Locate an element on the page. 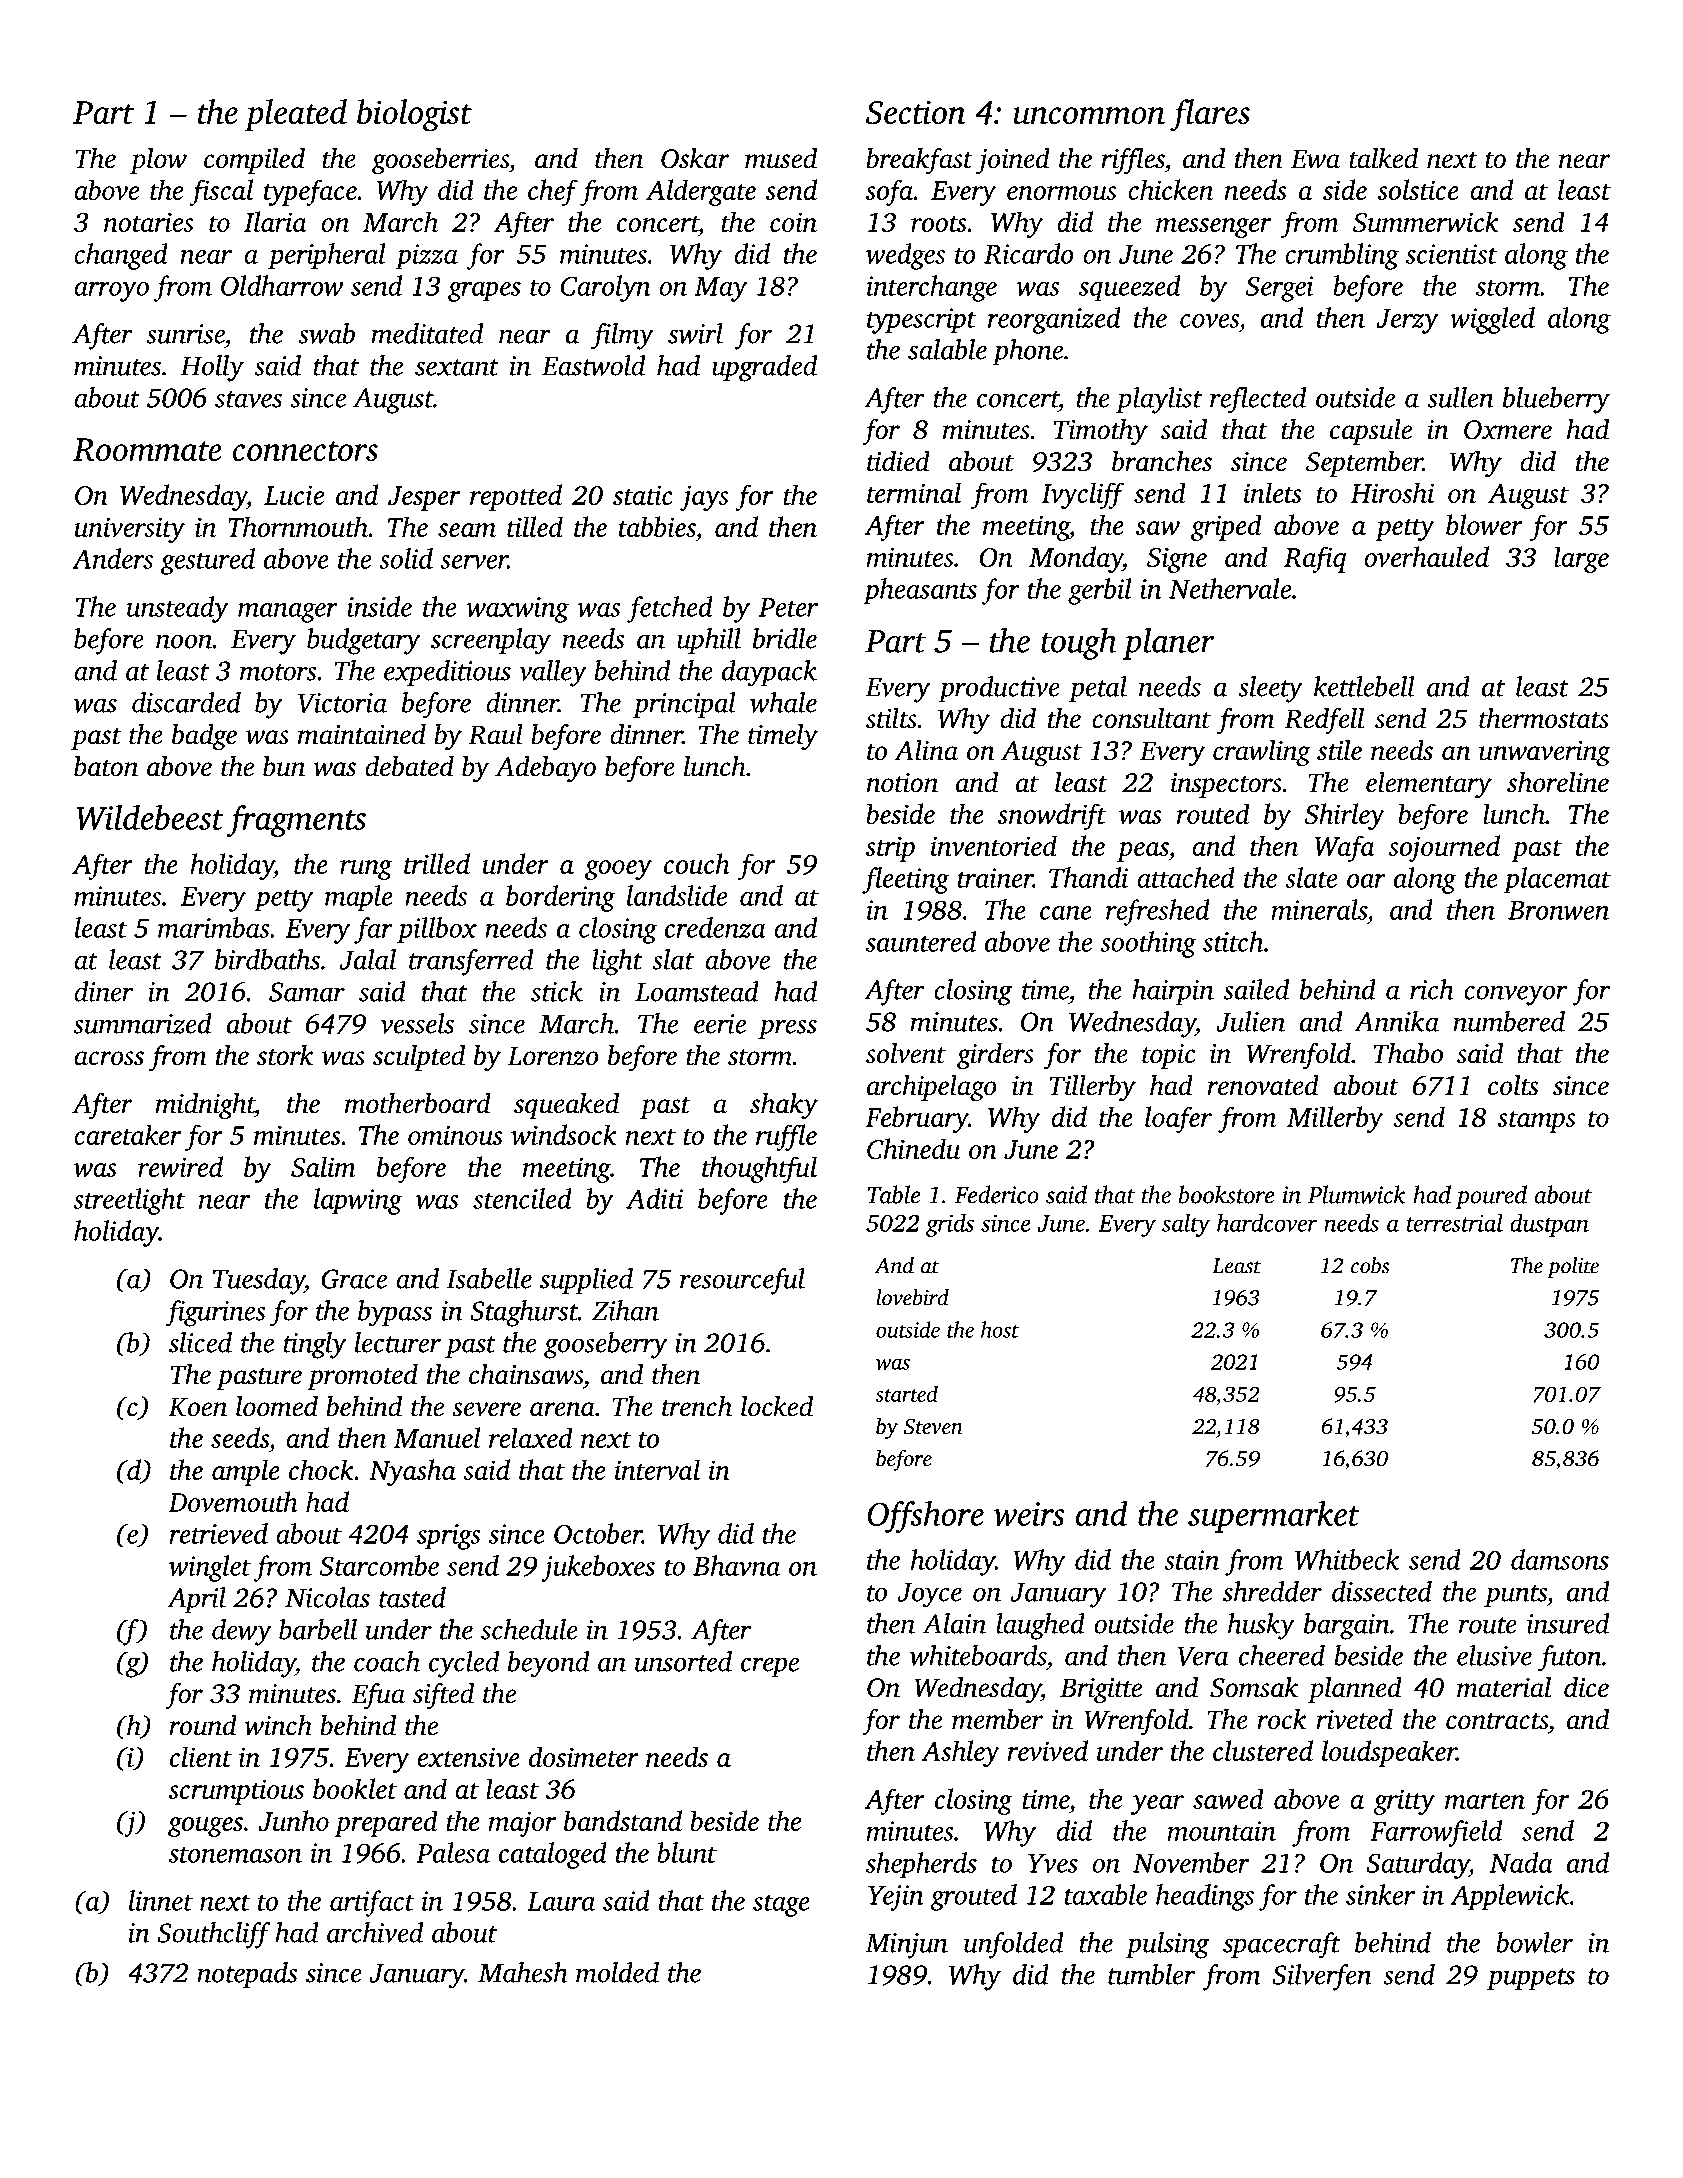  elusive is located at coordinates (1494, 1655).
